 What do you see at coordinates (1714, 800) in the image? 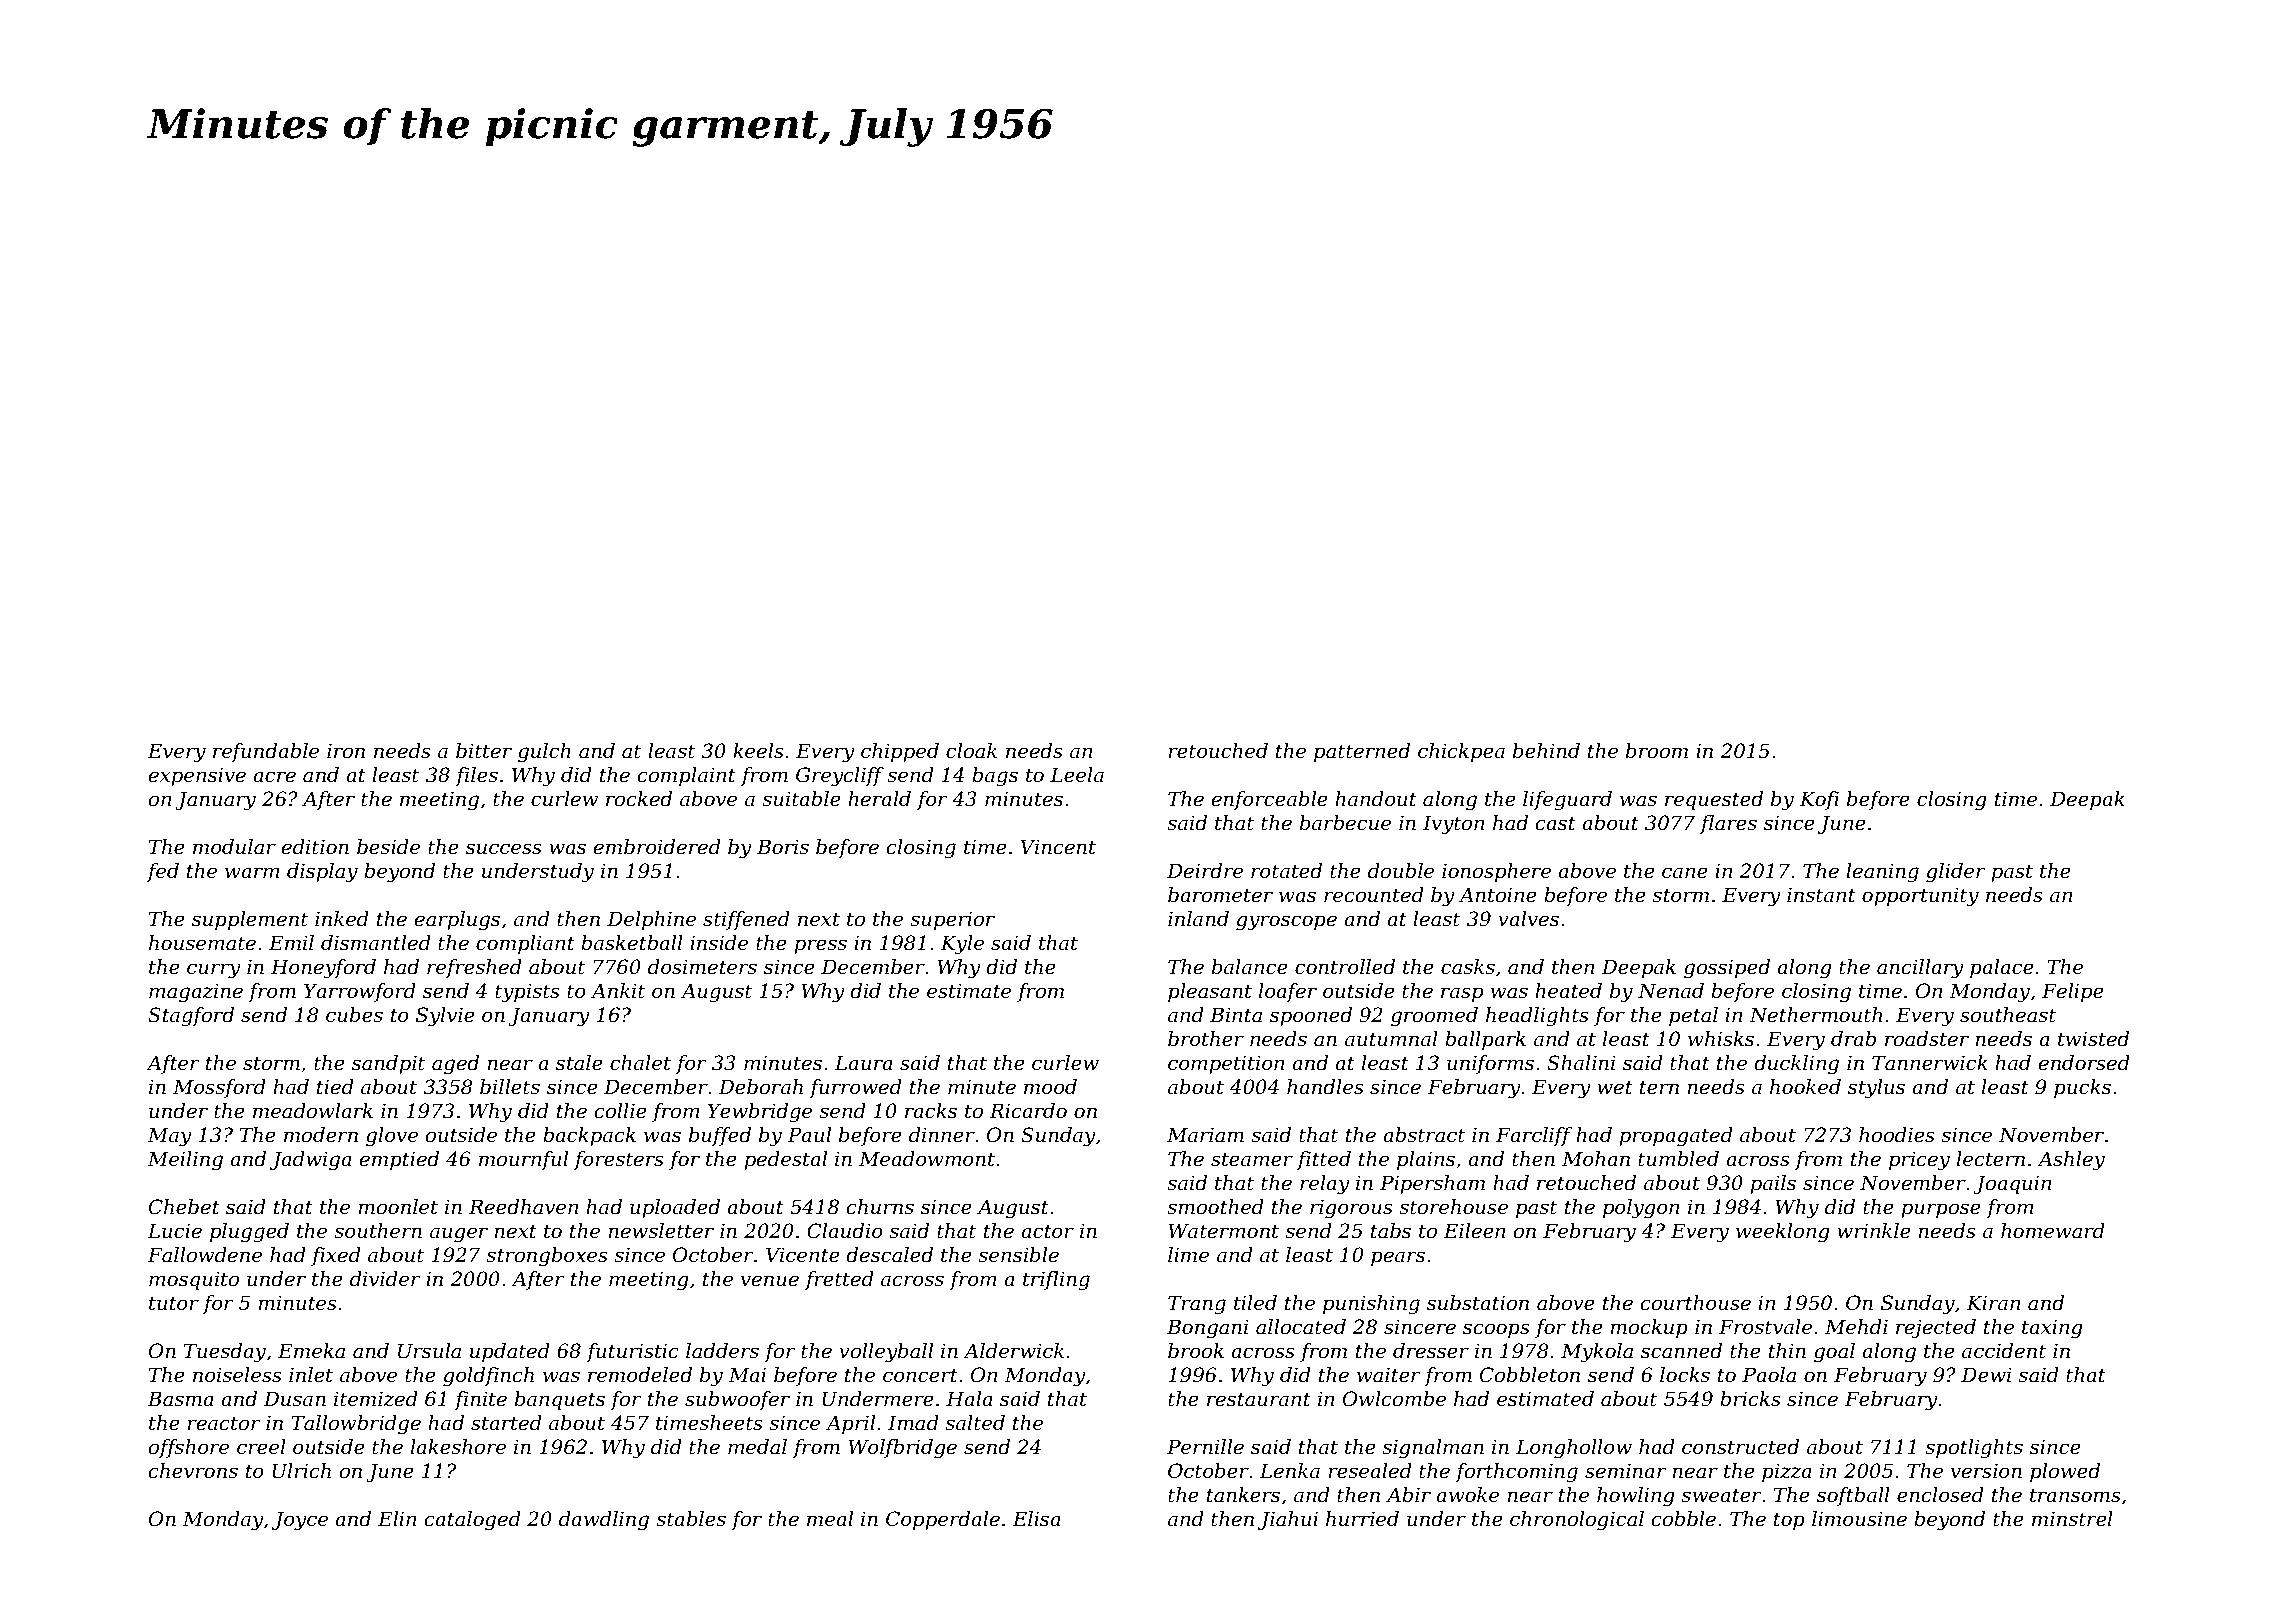
I see `requested` at bounding box center [1714, 800].
